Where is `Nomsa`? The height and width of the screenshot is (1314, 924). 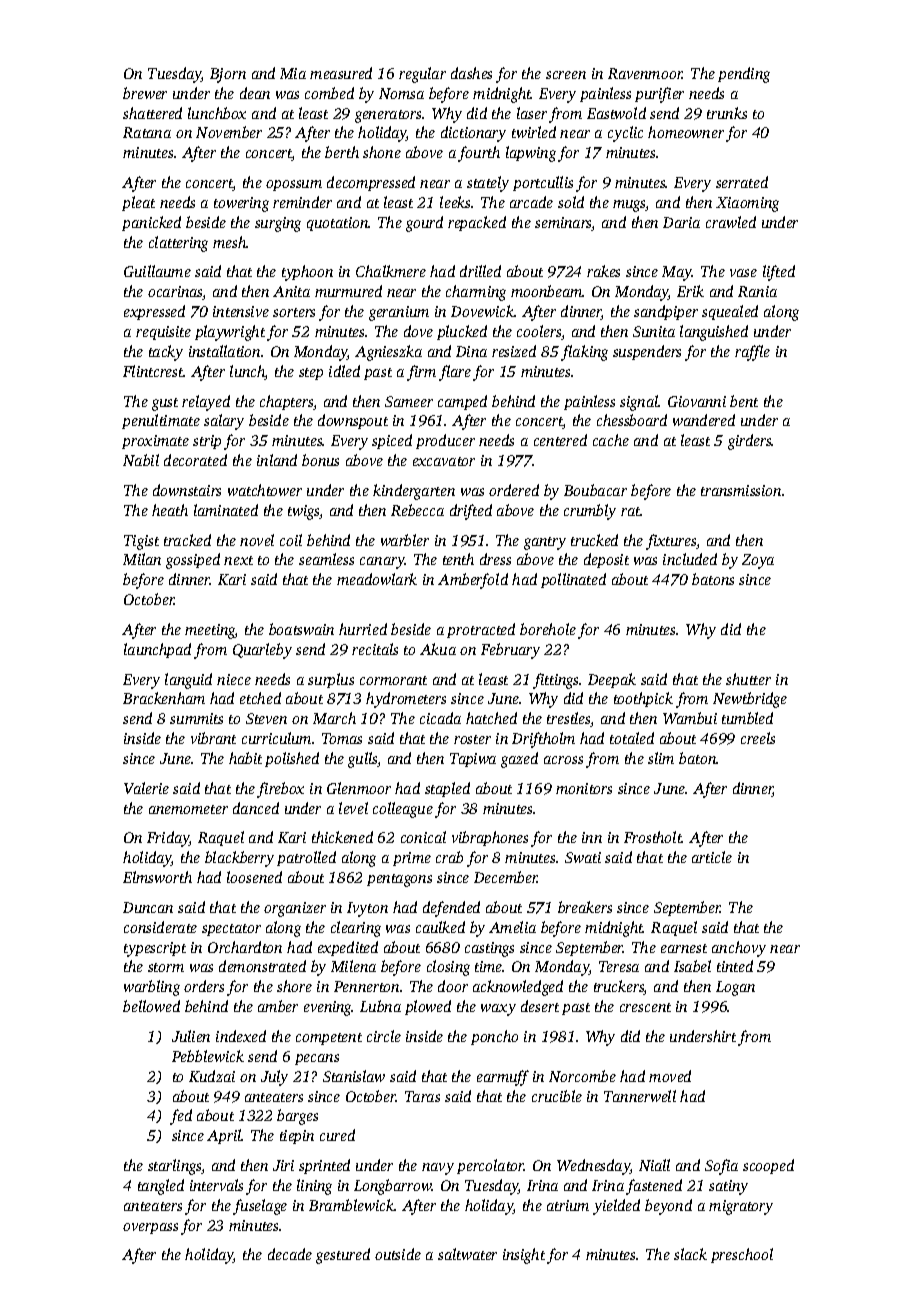
Nomsa is located at coordinates (401, 93).
